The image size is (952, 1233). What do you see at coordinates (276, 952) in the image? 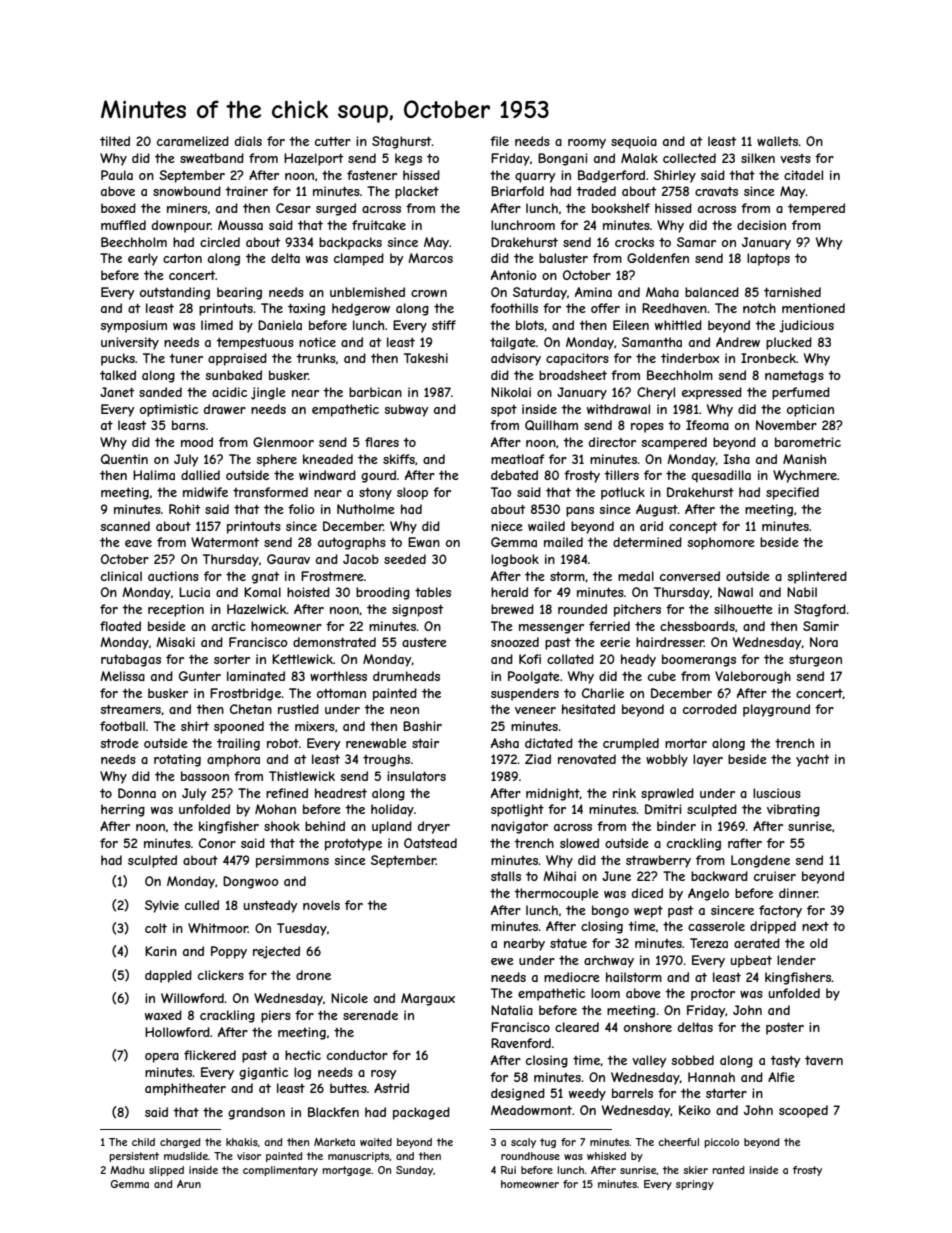
I see `rejected` at bounding box center [276, 952].
